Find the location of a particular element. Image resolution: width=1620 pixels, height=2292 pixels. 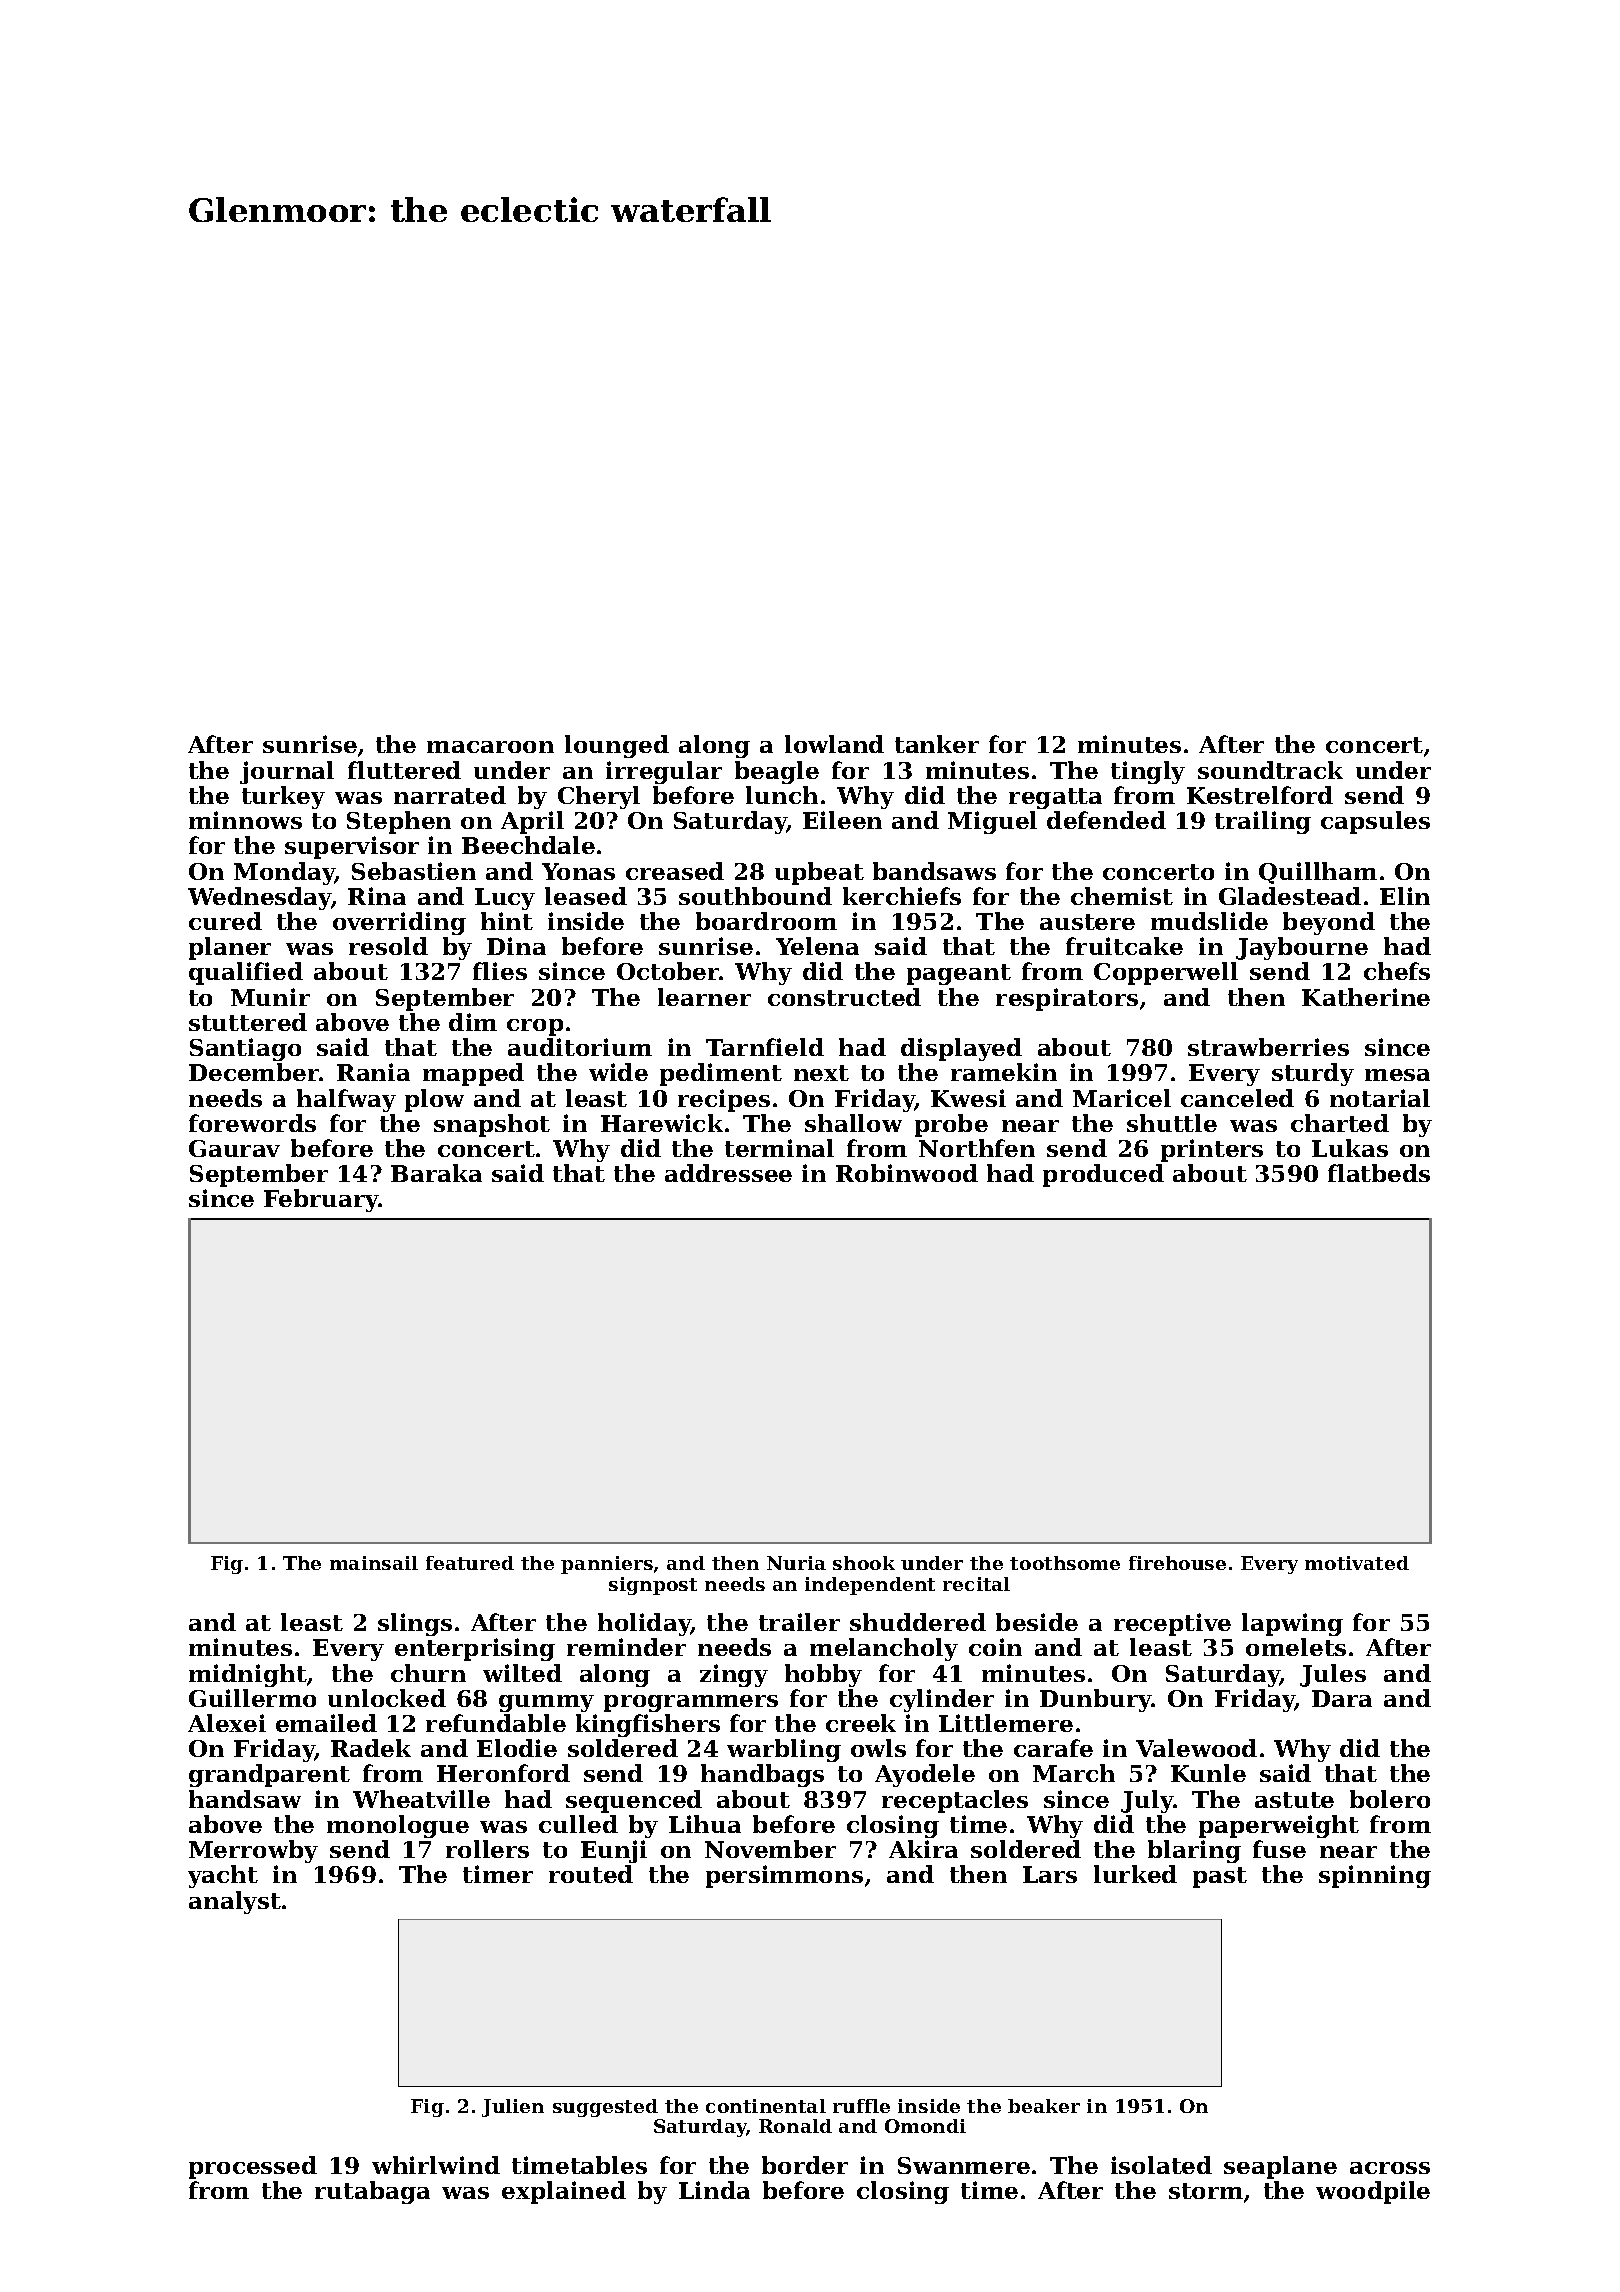

defended is located at coordinates (1106, 820).
